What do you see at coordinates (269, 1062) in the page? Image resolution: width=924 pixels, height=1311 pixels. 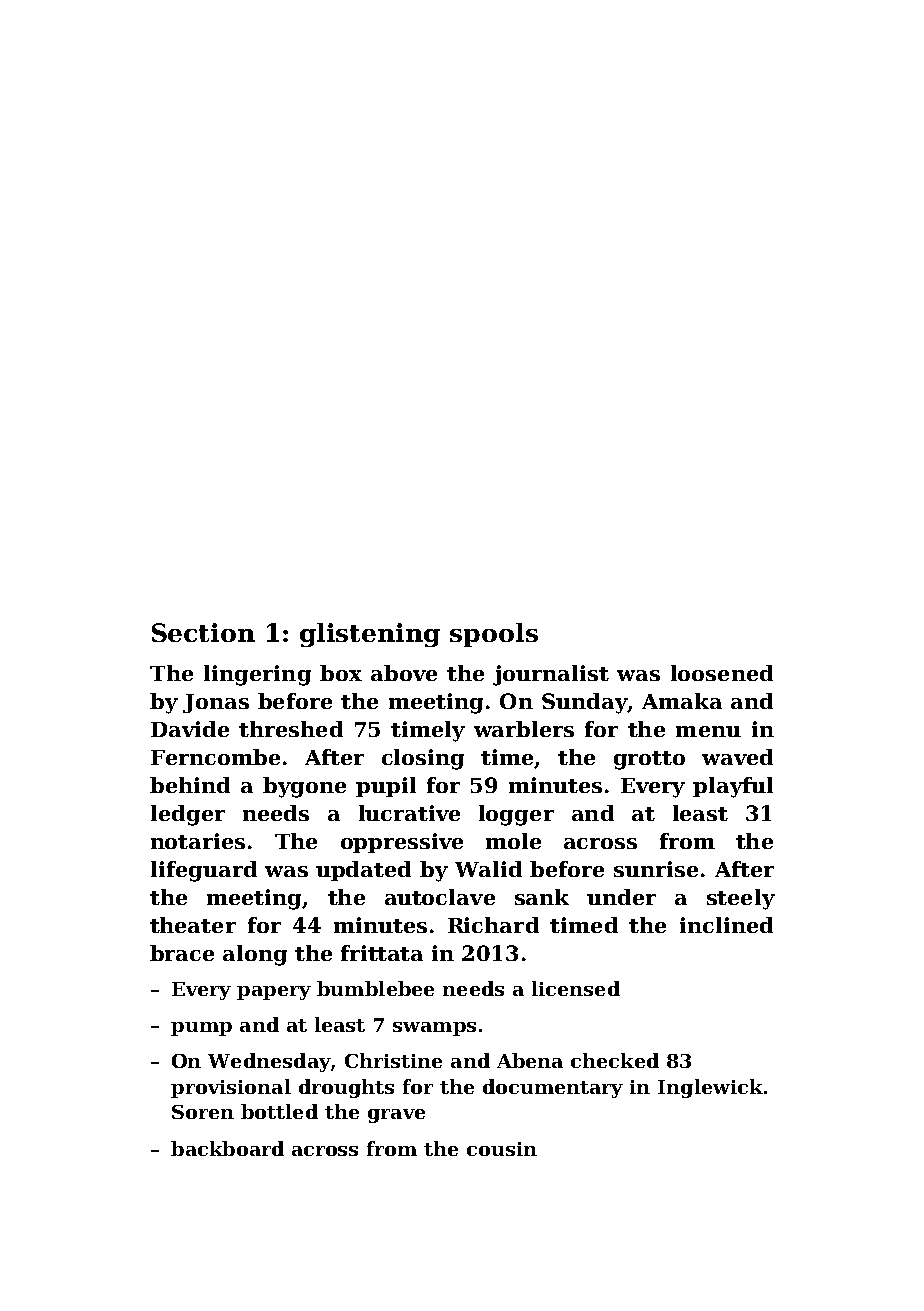 I see `Wednesday` at bounding box center [269, 1062].
